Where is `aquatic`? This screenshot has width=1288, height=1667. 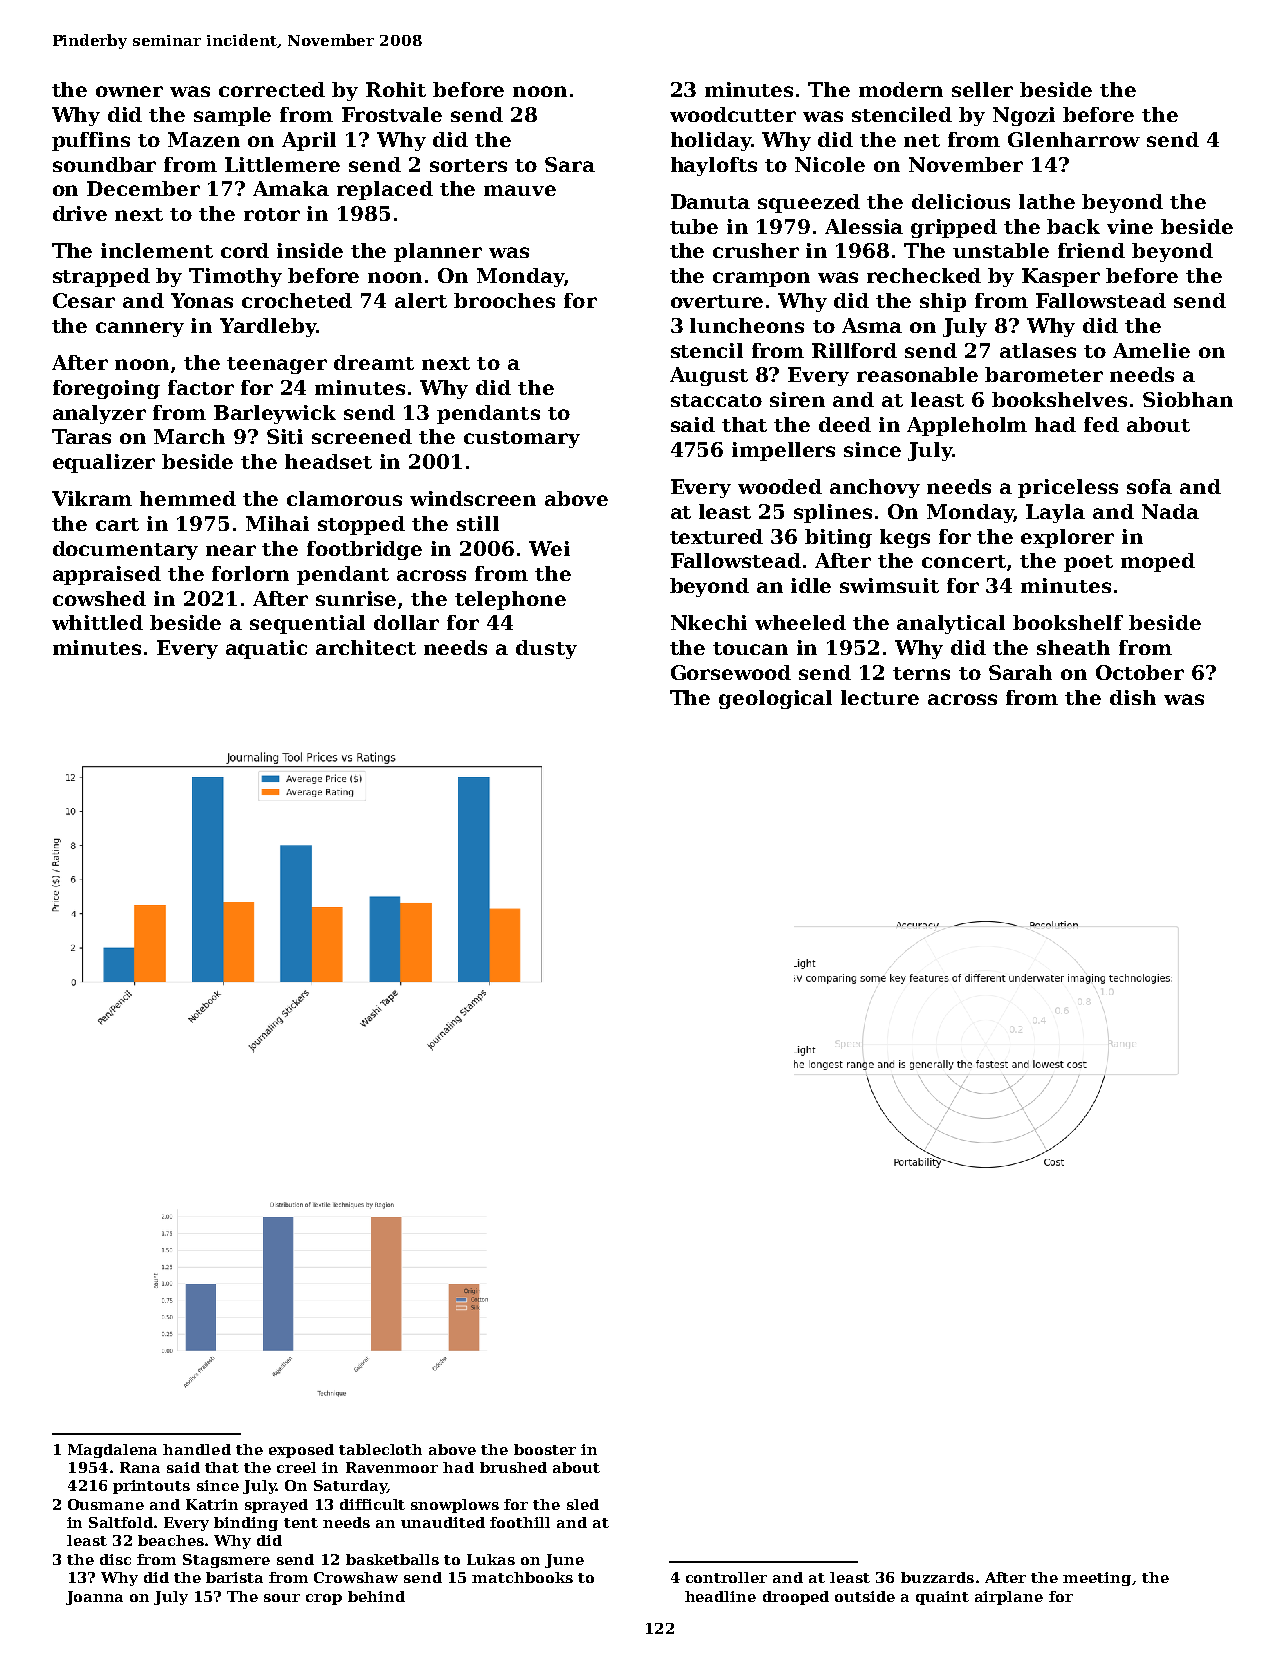 aquatic is located at coordinates (266, 649).
